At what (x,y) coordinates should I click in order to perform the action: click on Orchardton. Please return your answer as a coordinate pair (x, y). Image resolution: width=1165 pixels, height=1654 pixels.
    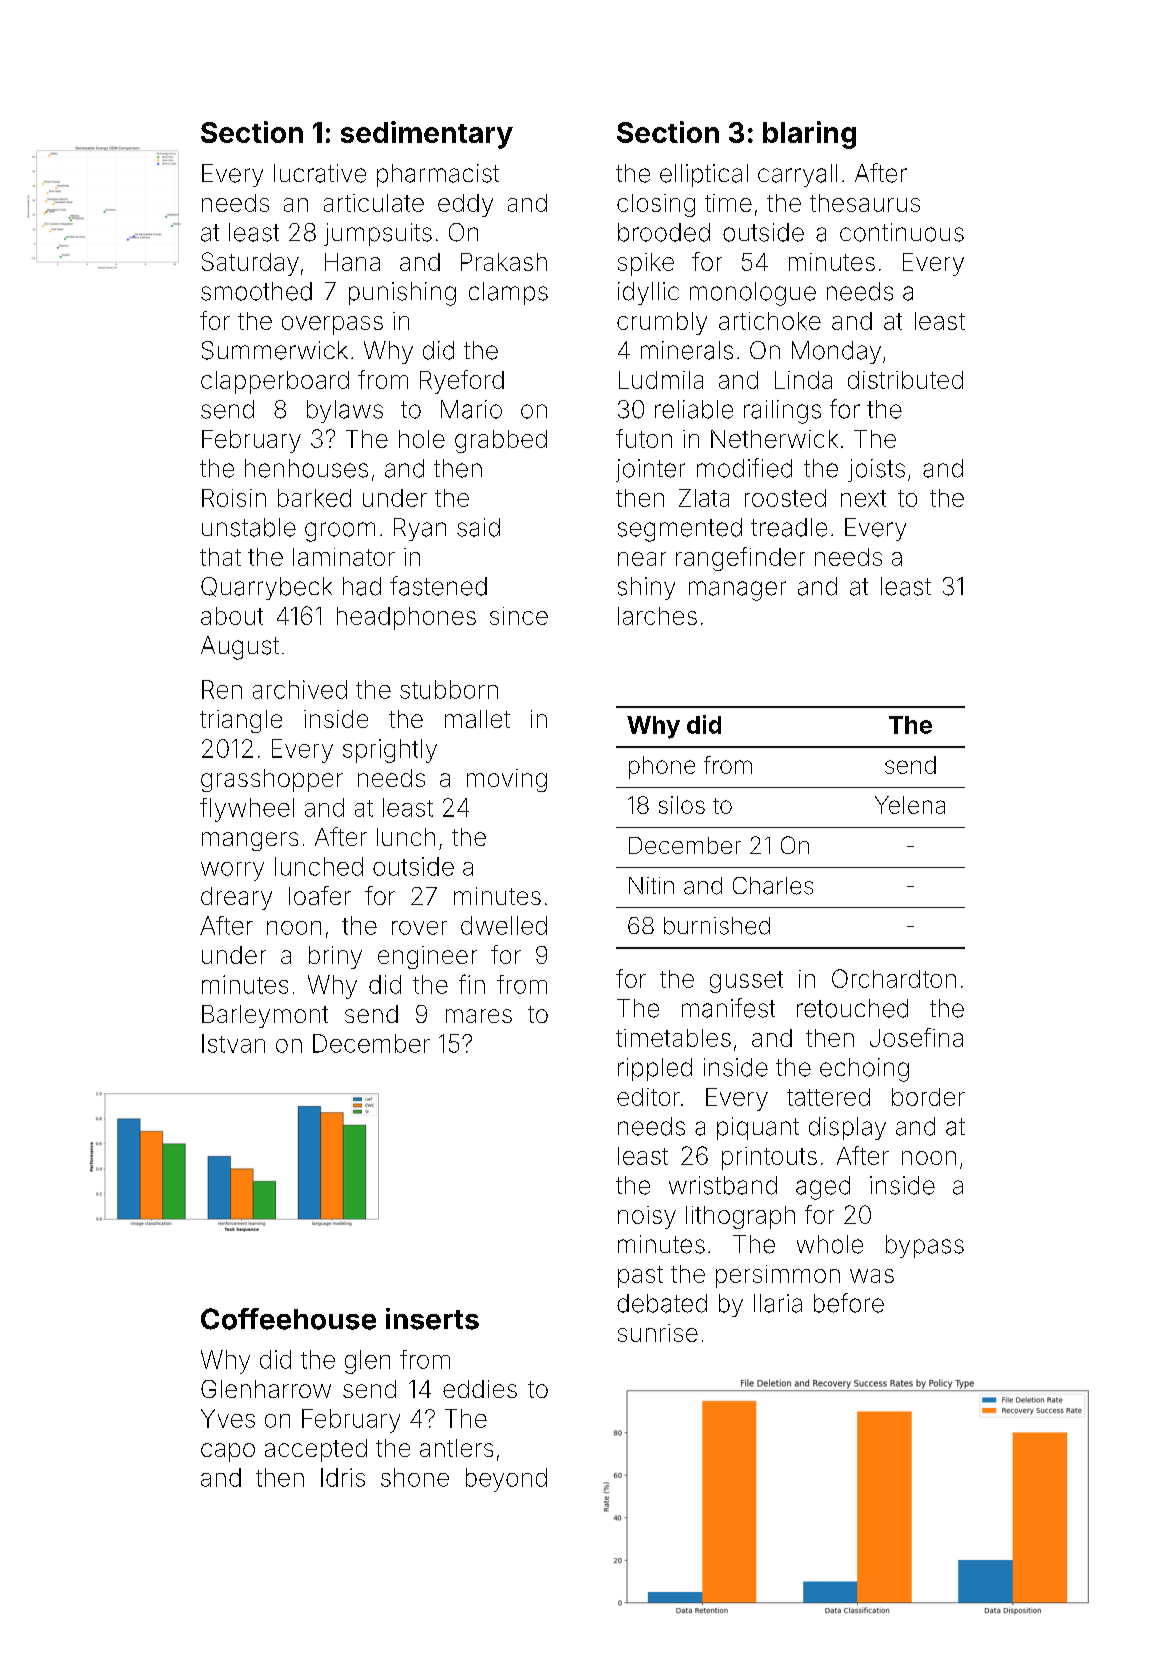
    Looking at the image, I should click on (894, 978).
